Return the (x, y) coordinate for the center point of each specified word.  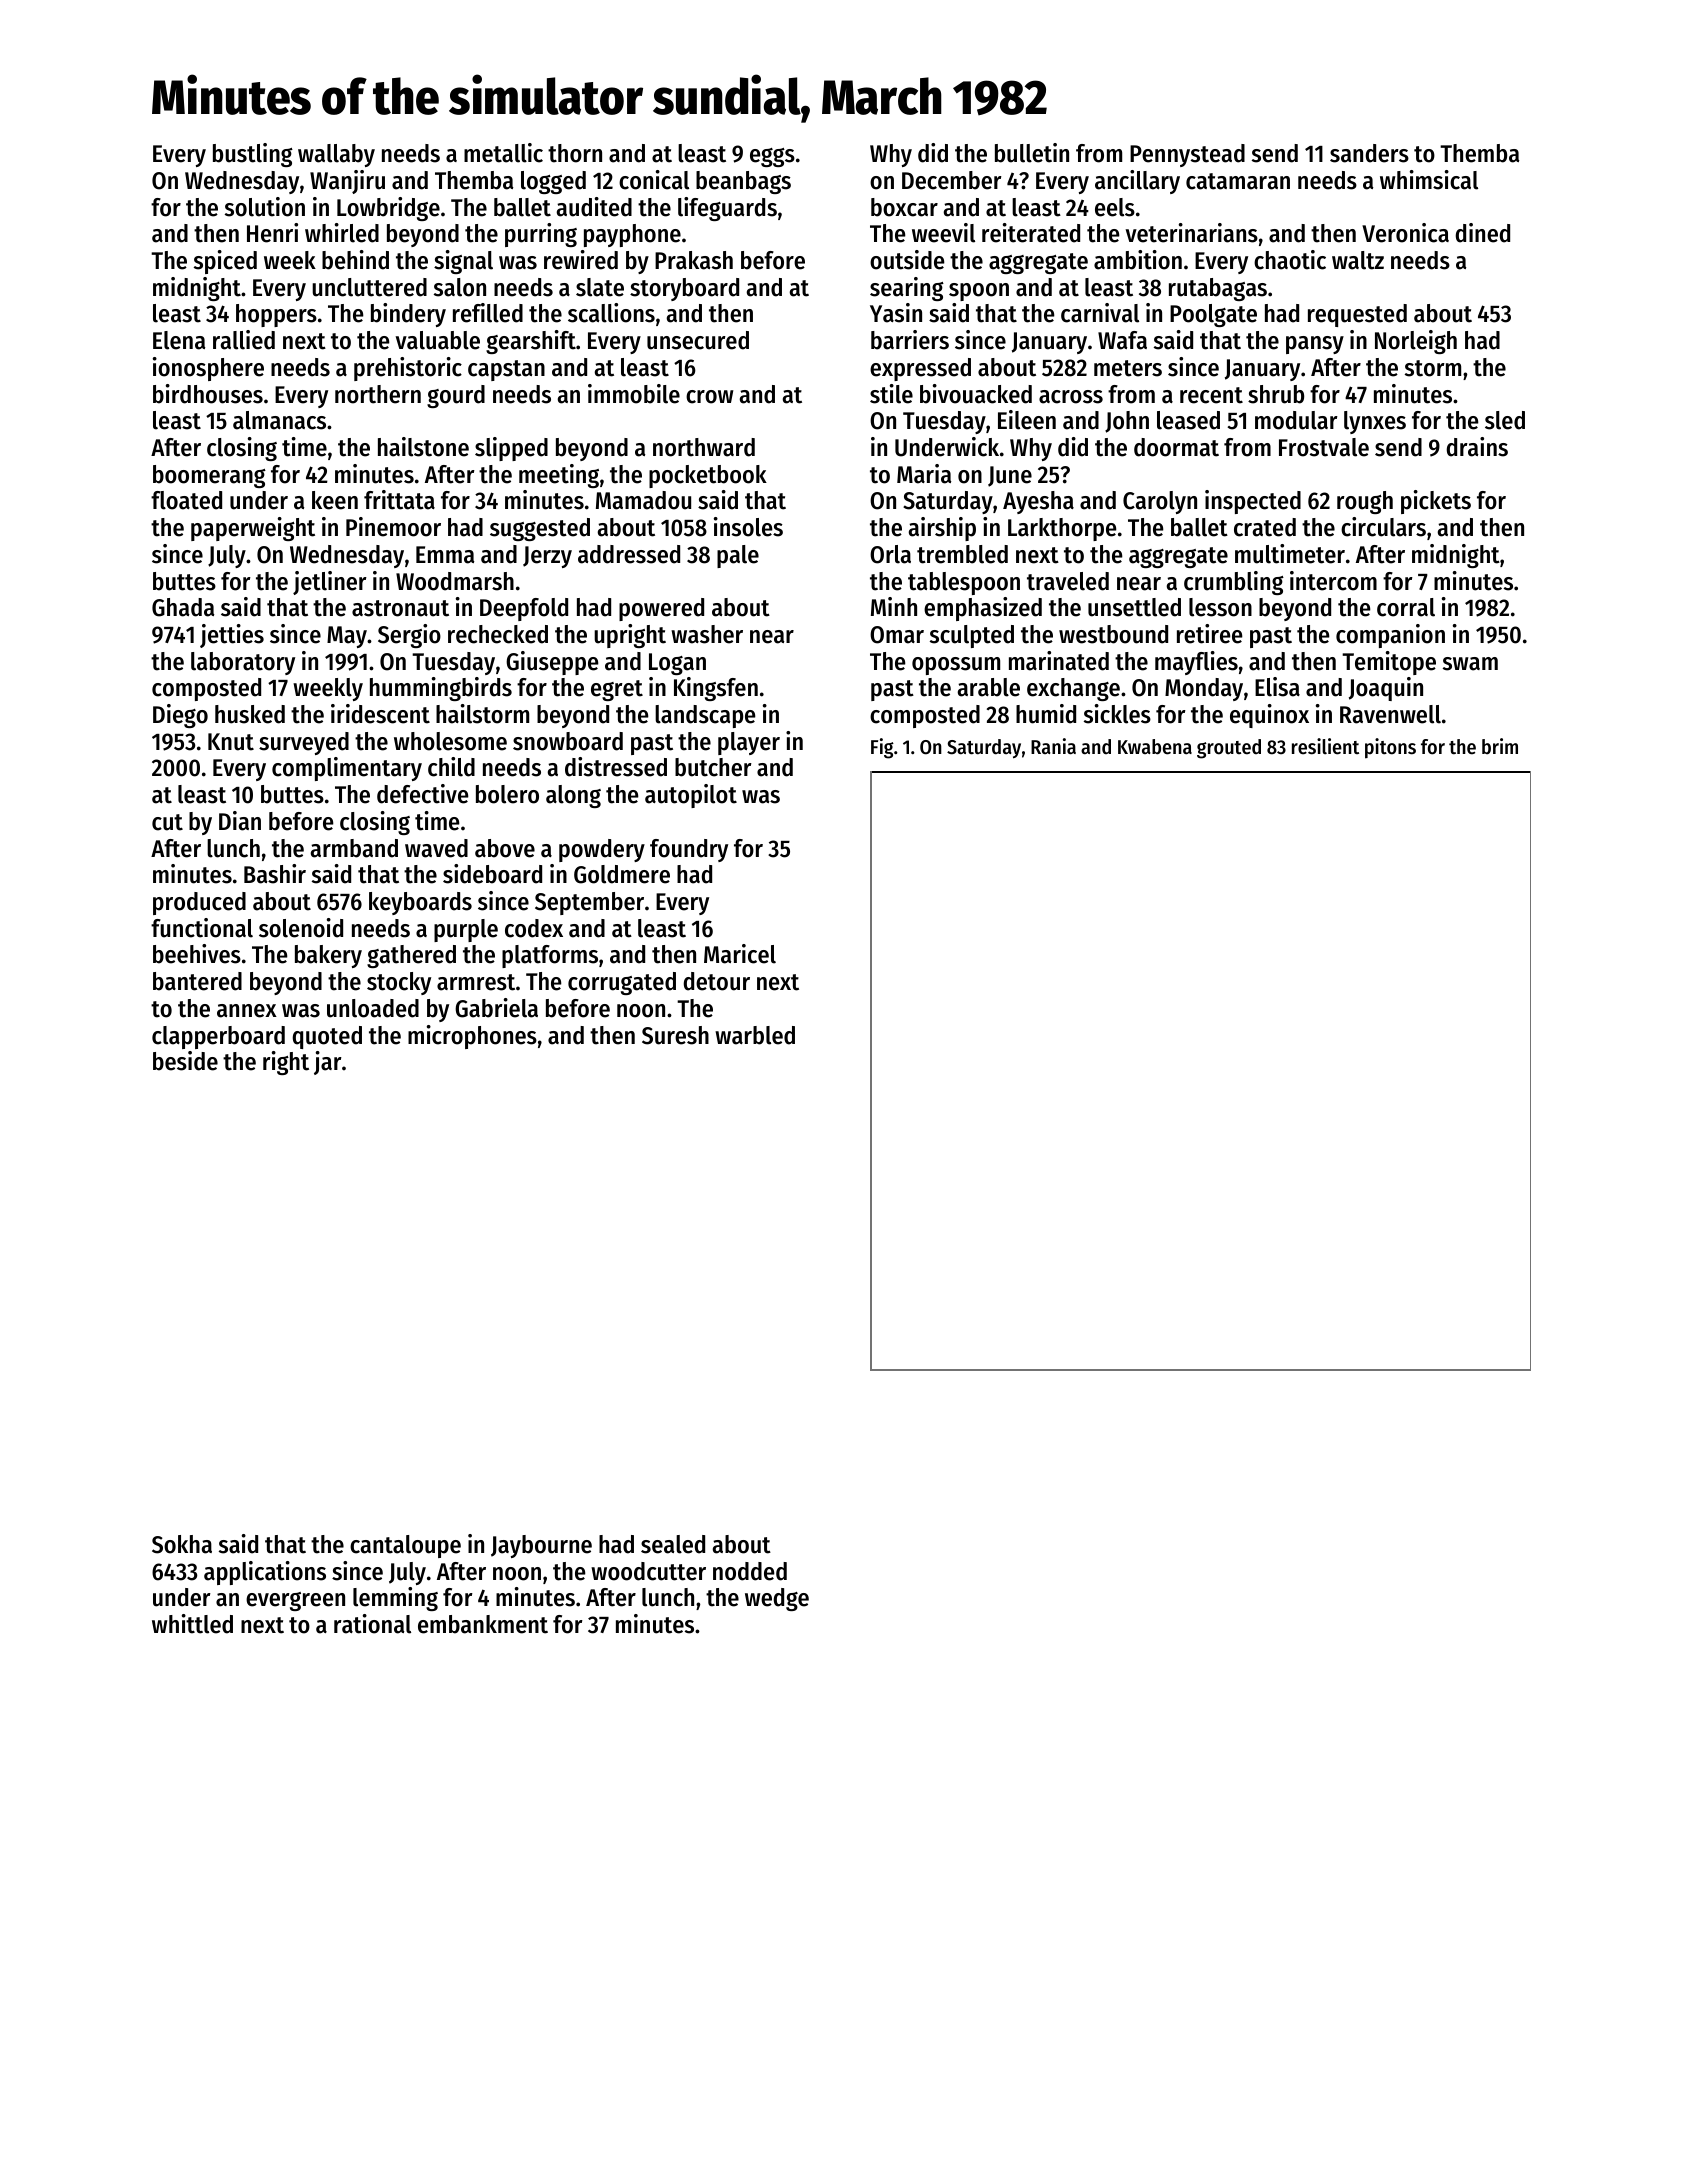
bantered (197, 981)
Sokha (182, 1544)
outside (907, 260)
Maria (924, 474)
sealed (673, 1544)
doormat (1176, 447)
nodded (750, 1571)
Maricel (740, 954)
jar (328, 1063)
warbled (755, 1035)
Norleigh (1416, 342)
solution (265, 207)
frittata (399, 500)
